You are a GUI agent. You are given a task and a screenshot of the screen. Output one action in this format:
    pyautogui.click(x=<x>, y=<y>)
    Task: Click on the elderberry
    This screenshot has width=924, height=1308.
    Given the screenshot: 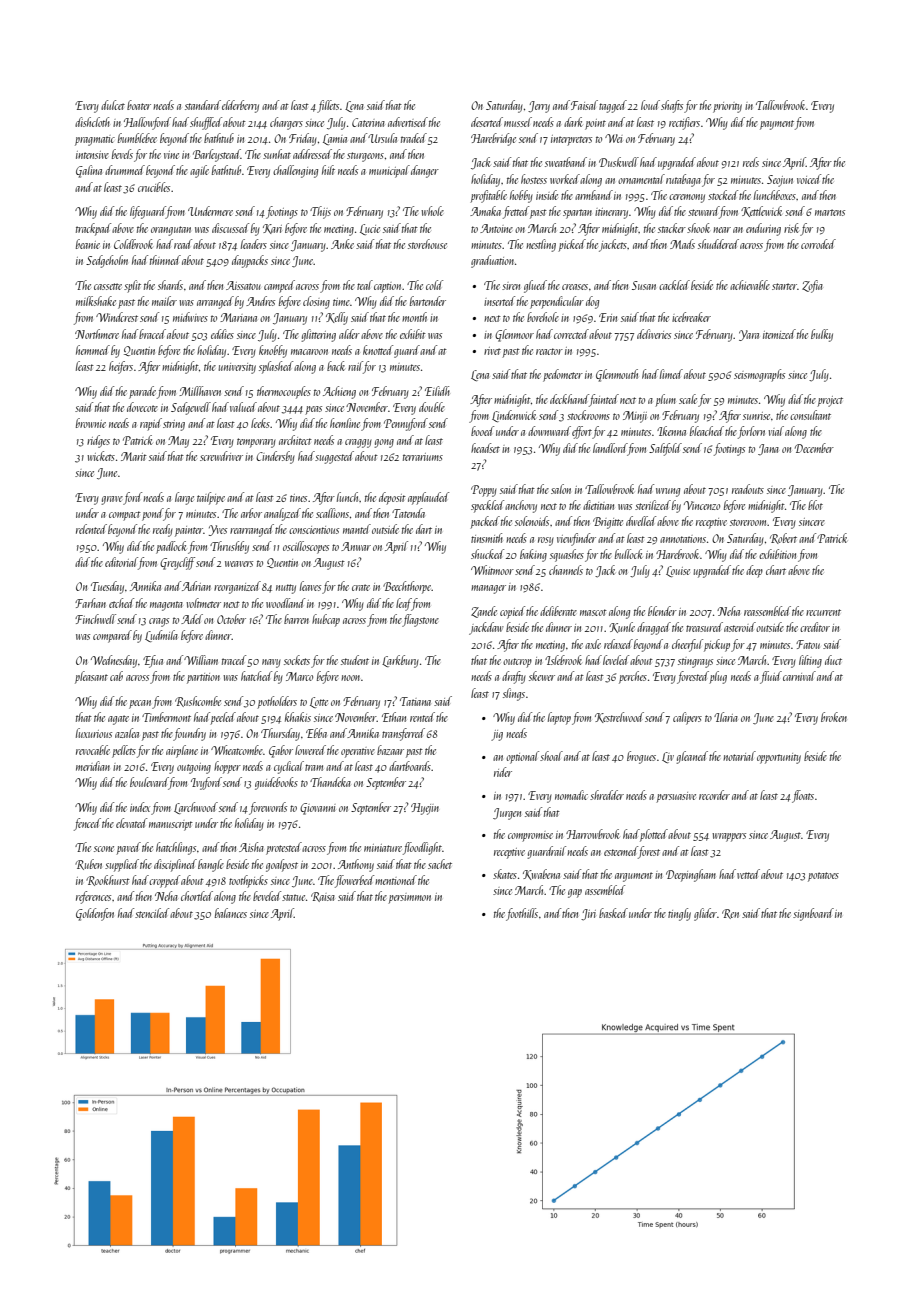 What is the action you would take?
    pyautogui.click(x=240, y=106)
